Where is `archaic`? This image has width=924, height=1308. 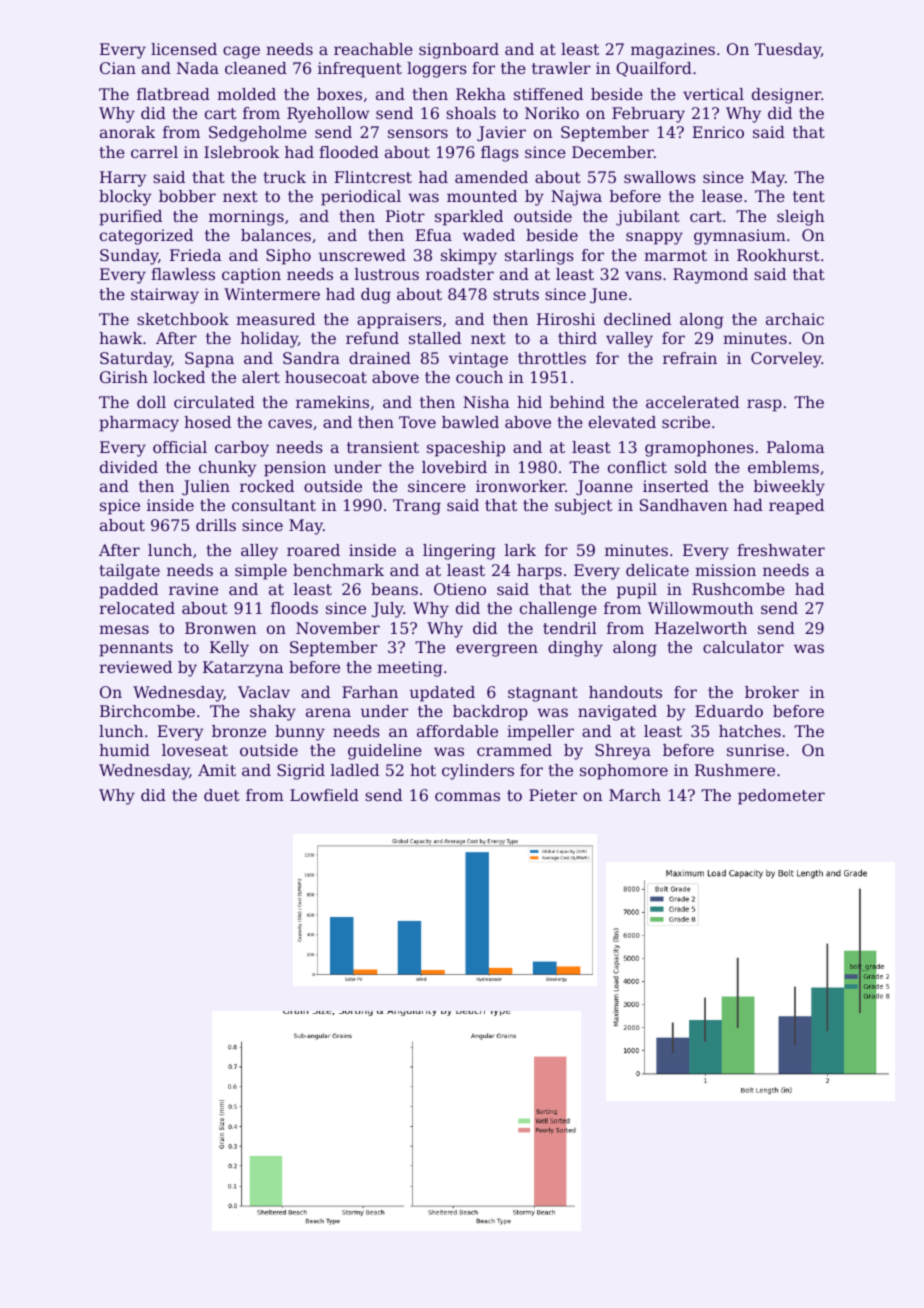 archaic is located at coordinates (795, 319).
